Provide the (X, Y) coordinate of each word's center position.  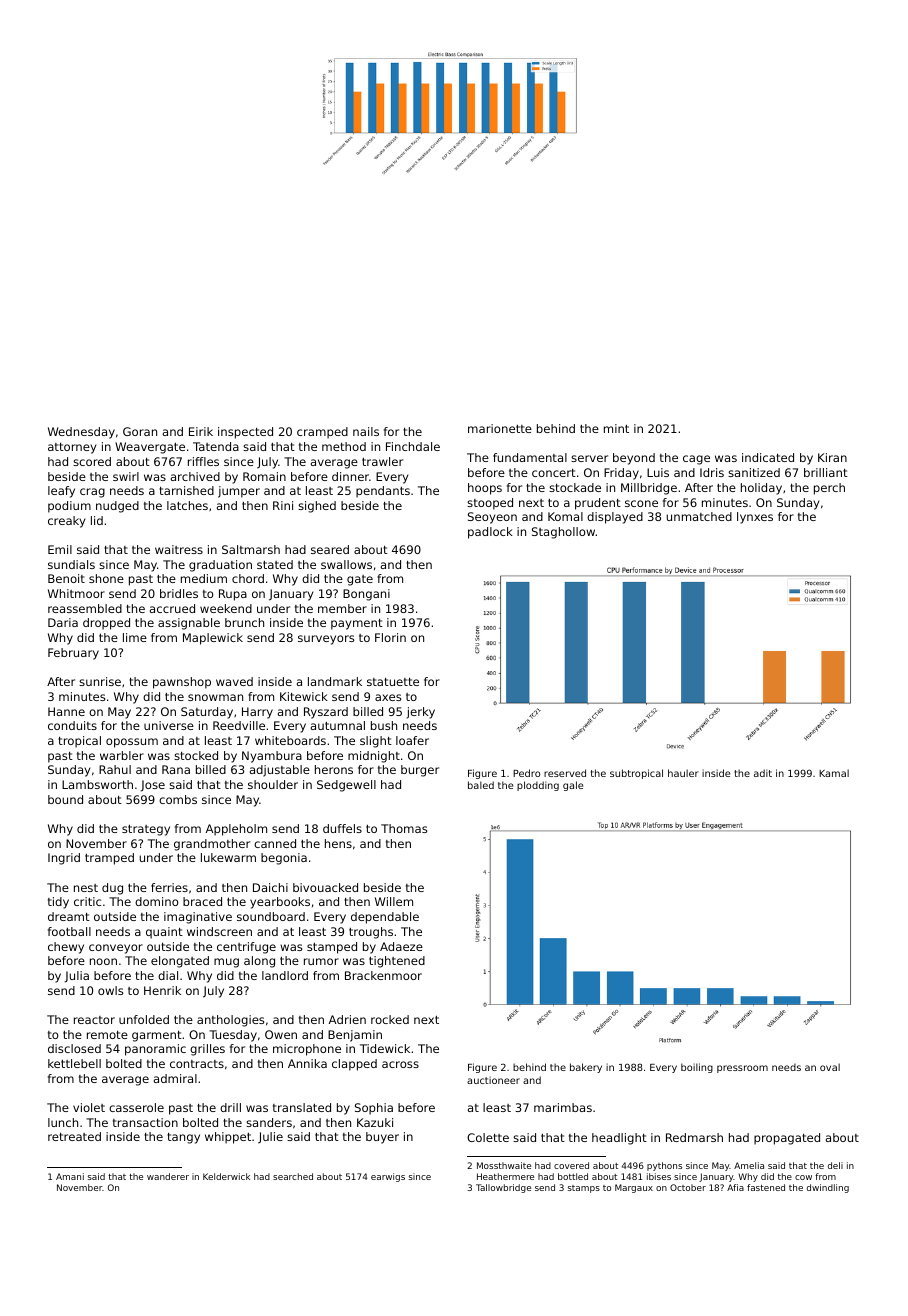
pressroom (742, 1069)
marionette (500, 428)
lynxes (755, 518)
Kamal (834, 773)
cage (696, 460)
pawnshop (182, 683)
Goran (140, 431)
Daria (63, 622)
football (69, 931)
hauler (683, 773)
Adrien (347, 1019)
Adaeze (401, 946)
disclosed (74, 1048)
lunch (63, 1122)
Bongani (366, 595)
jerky (421, 713)
